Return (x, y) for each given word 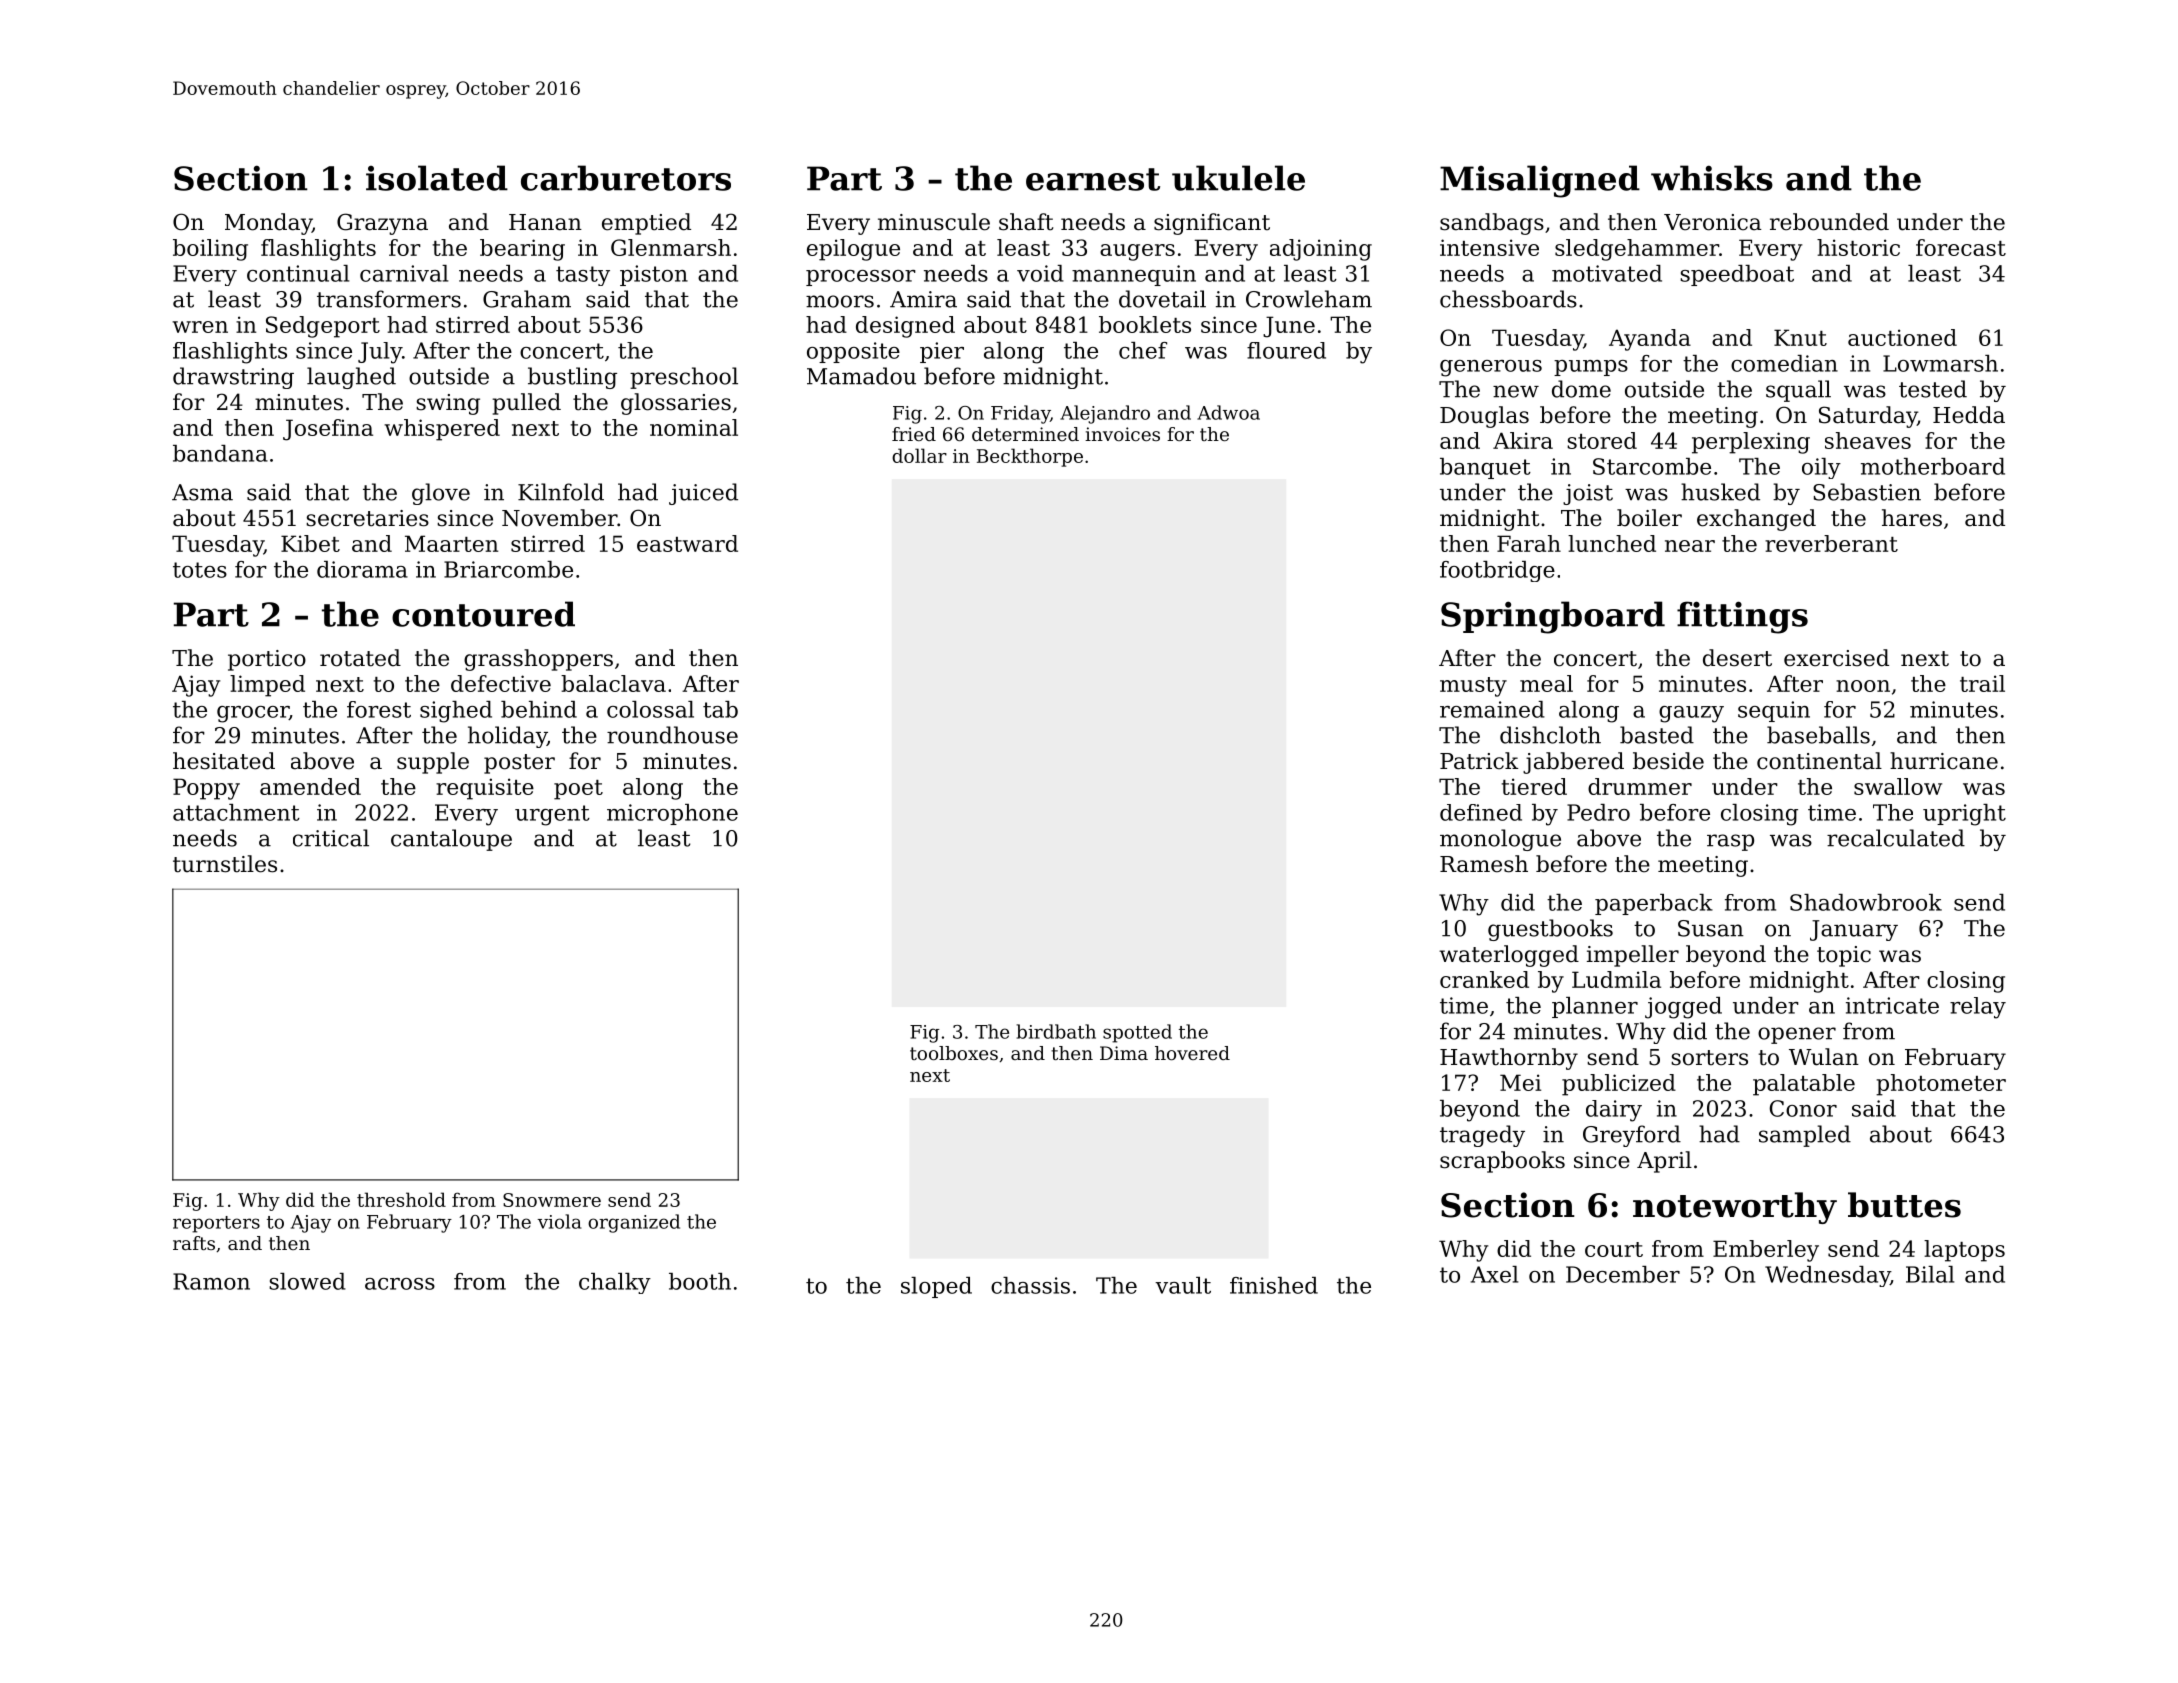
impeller (1633, 956)
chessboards (1508, 299)
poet (578, 790)
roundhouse (672, 735)
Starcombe (1652, 466)
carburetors (626, 178)
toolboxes (954, 1053)
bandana (220, 453)
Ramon (211, 1281)
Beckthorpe (1030, 457)
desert (1737, 658)
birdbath (1056, 1031)
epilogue (853, 250)
